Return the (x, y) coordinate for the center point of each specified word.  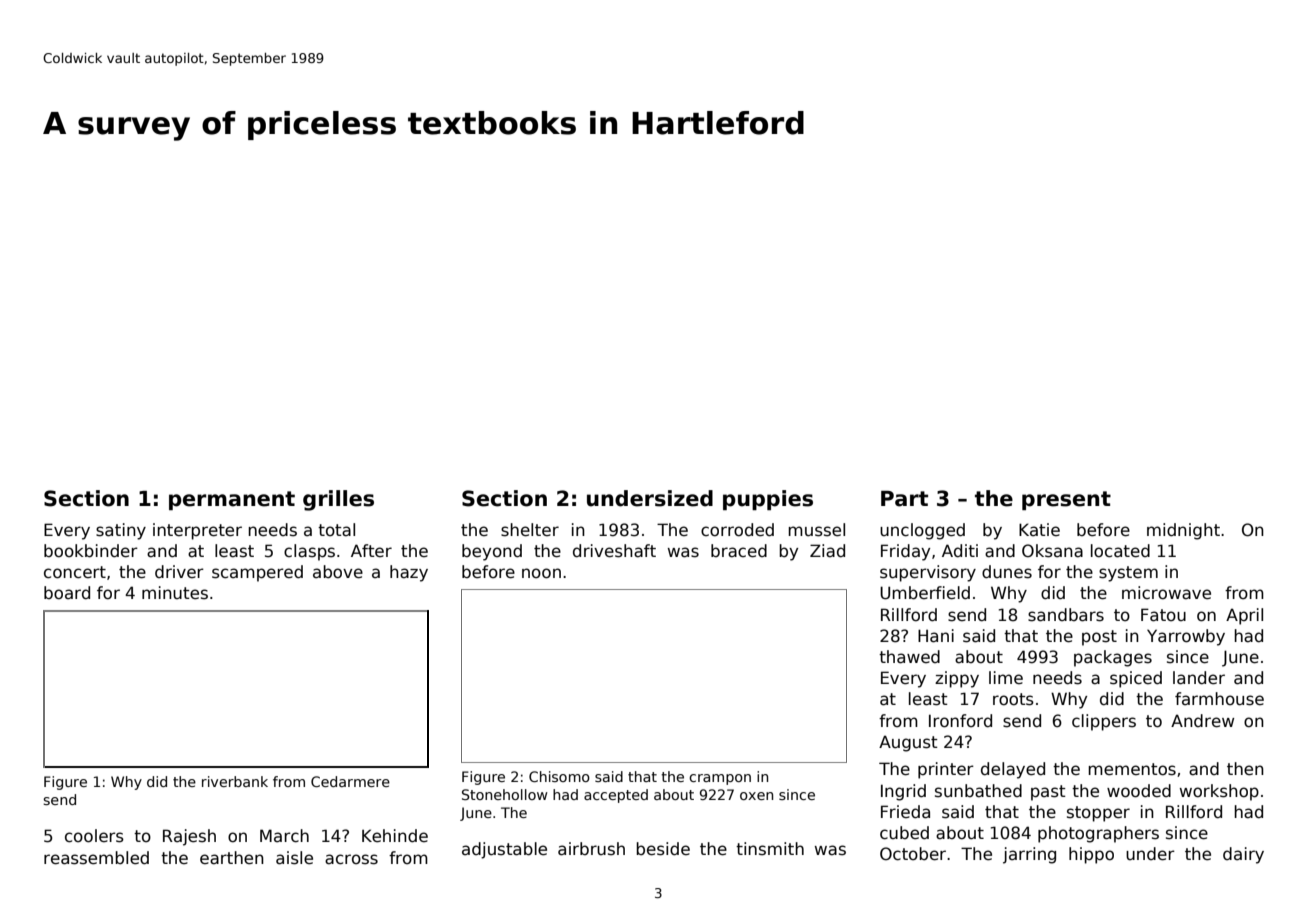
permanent (232, 500)
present (1066, 500)
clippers (1104, 722)
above (338, 572)
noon (541, 573)
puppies (768, 500)
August (908, 744)
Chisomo (559, 776)
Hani (936, 636)
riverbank (235, 781)
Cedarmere (350, 781)
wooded (1139, 791)
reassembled (96, 858)
